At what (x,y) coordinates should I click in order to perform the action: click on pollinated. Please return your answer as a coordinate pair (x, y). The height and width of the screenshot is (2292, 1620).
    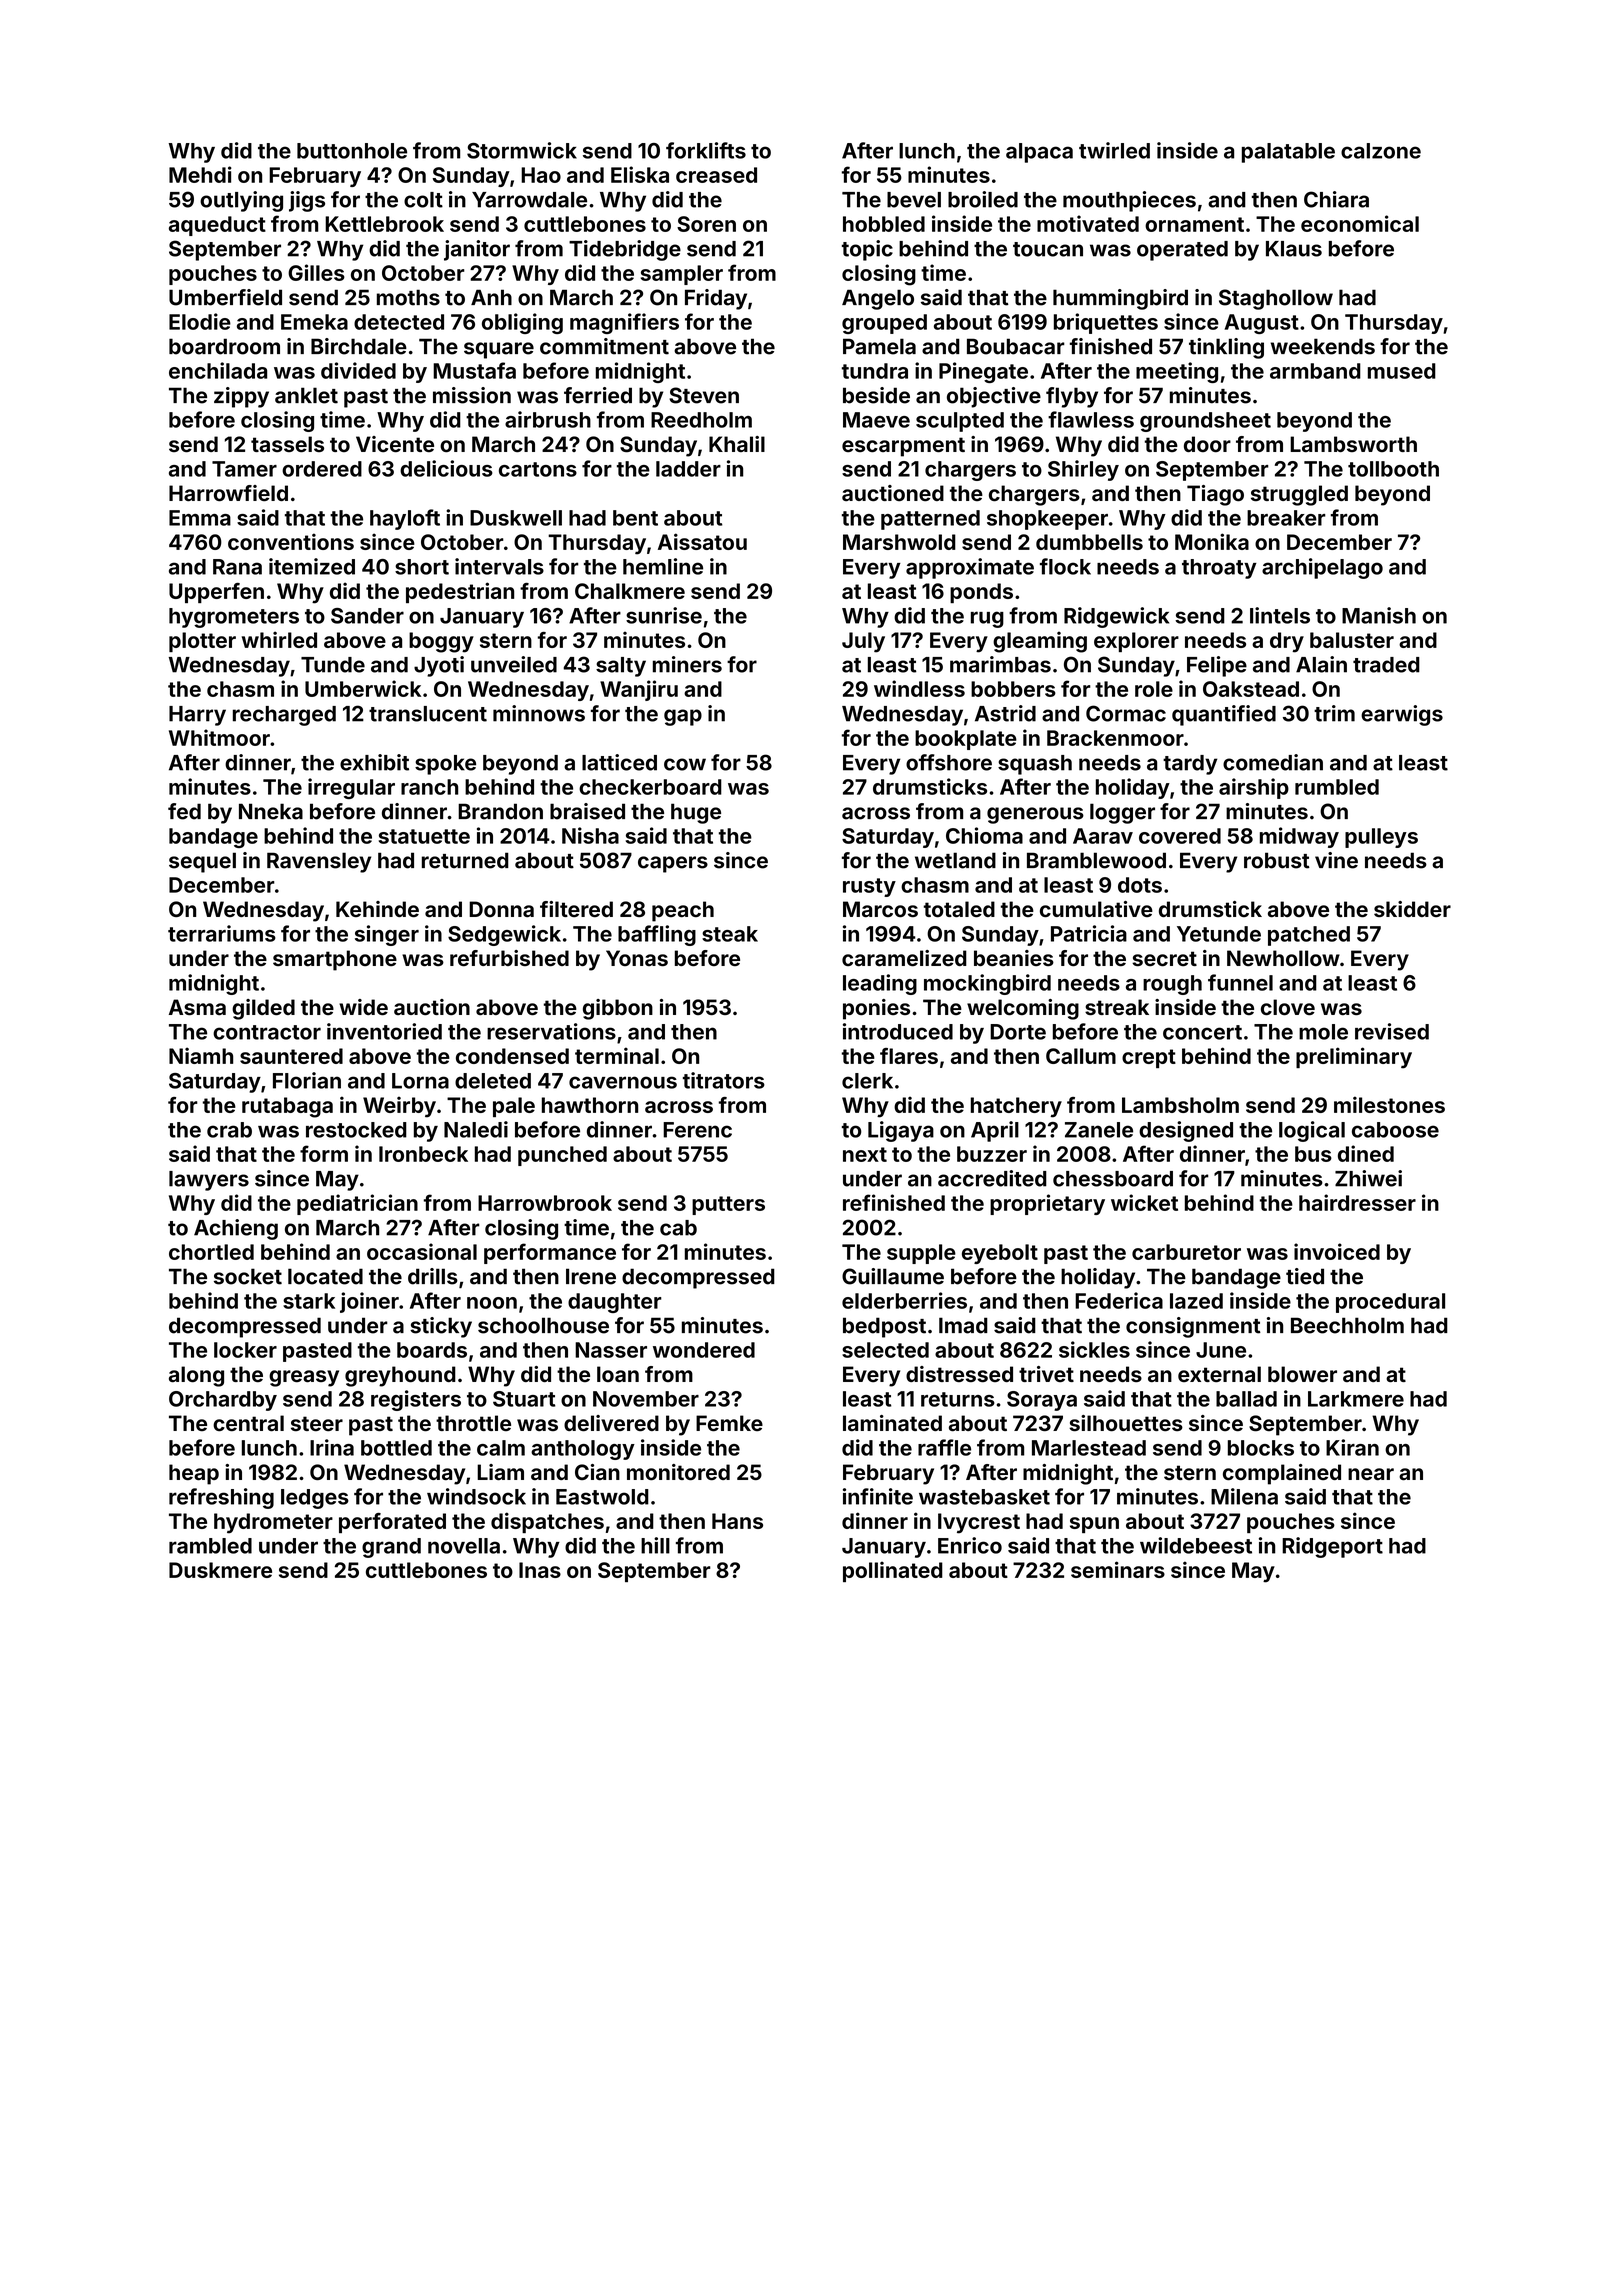
    Looking at the image, I should click on (893, 1571).
